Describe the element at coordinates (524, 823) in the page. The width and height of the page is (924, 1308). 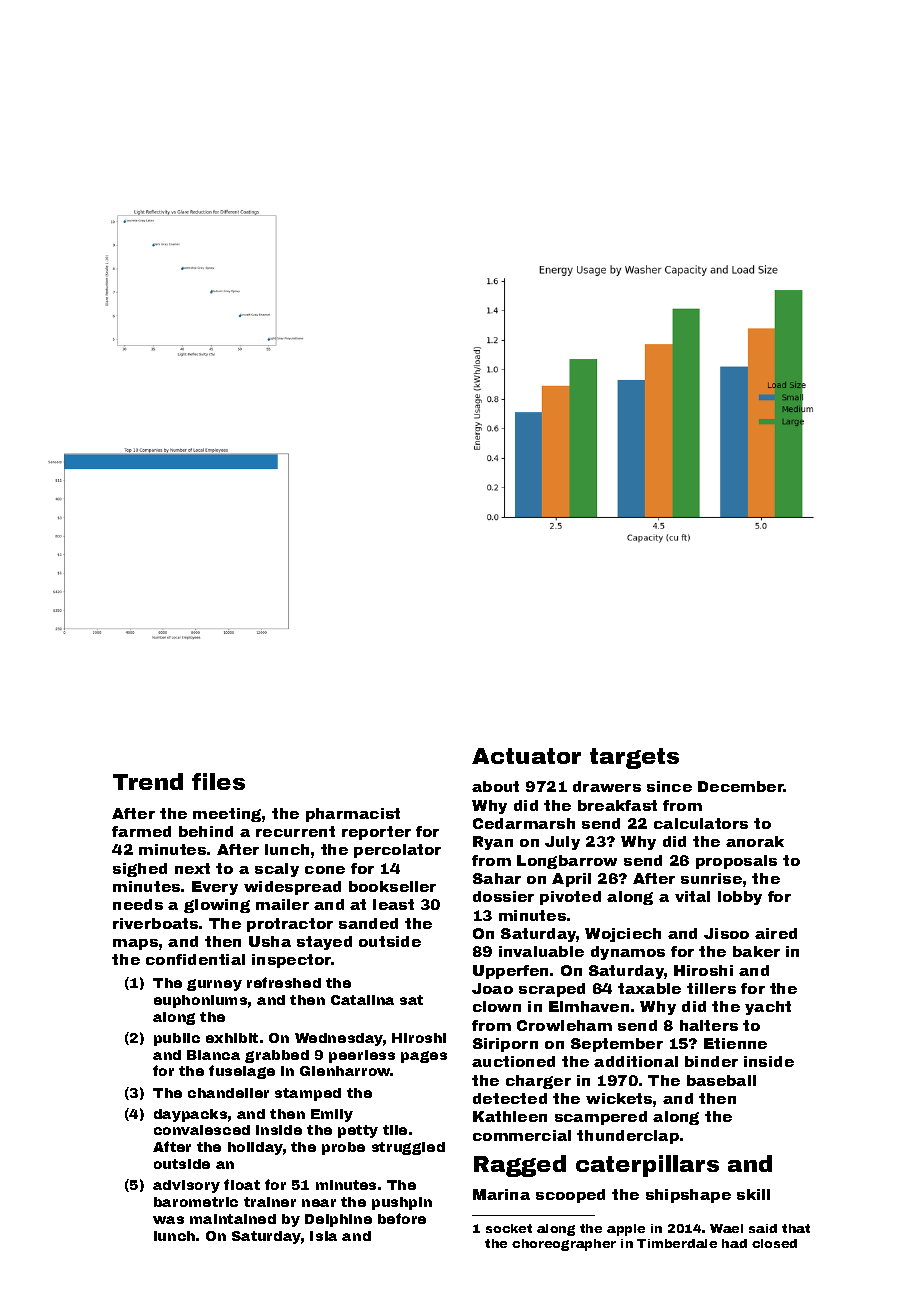
I see `Cedarmarsh` at that location.
